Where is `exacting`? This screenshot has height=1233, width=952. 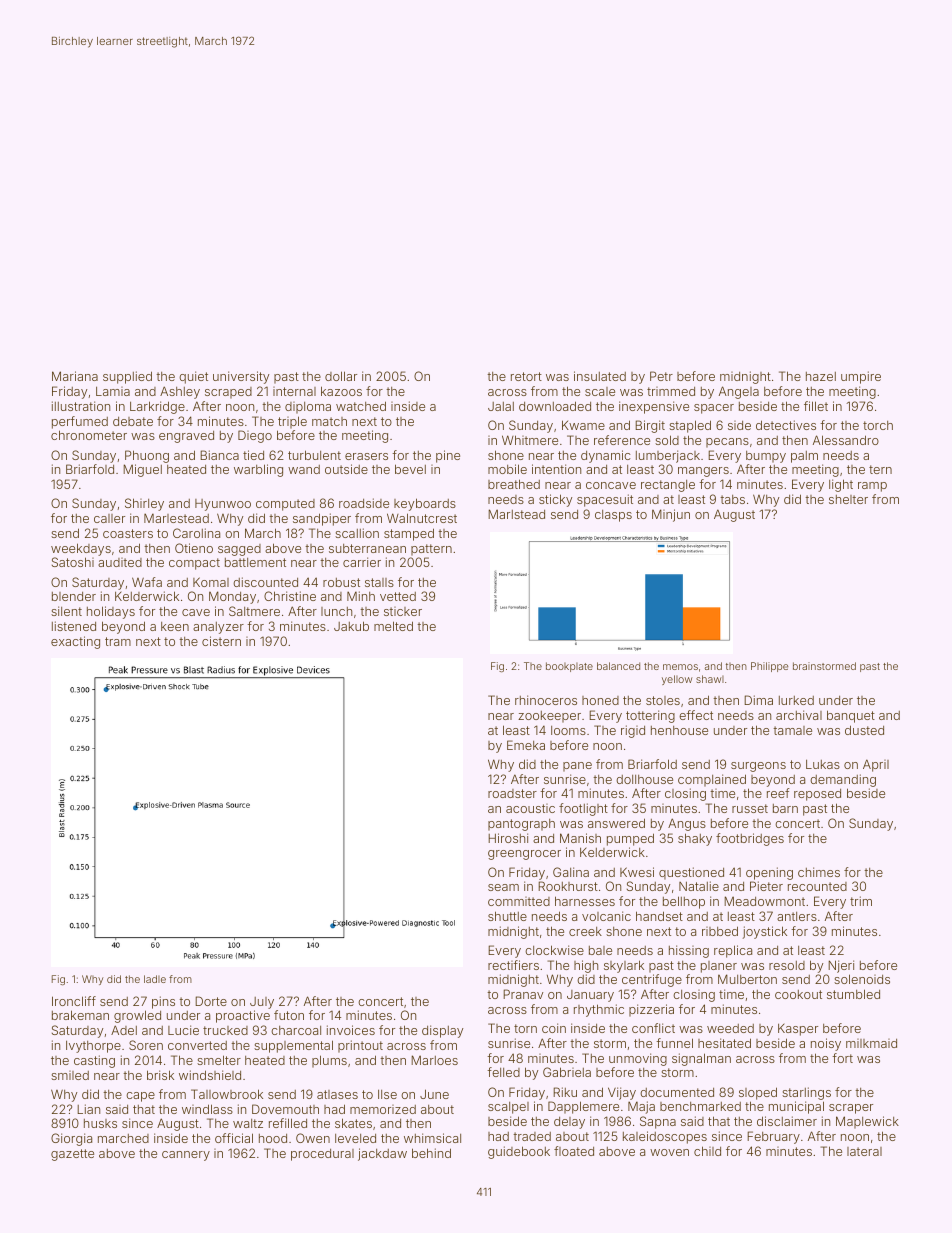
exacting is located at coordinates (75, 642).
